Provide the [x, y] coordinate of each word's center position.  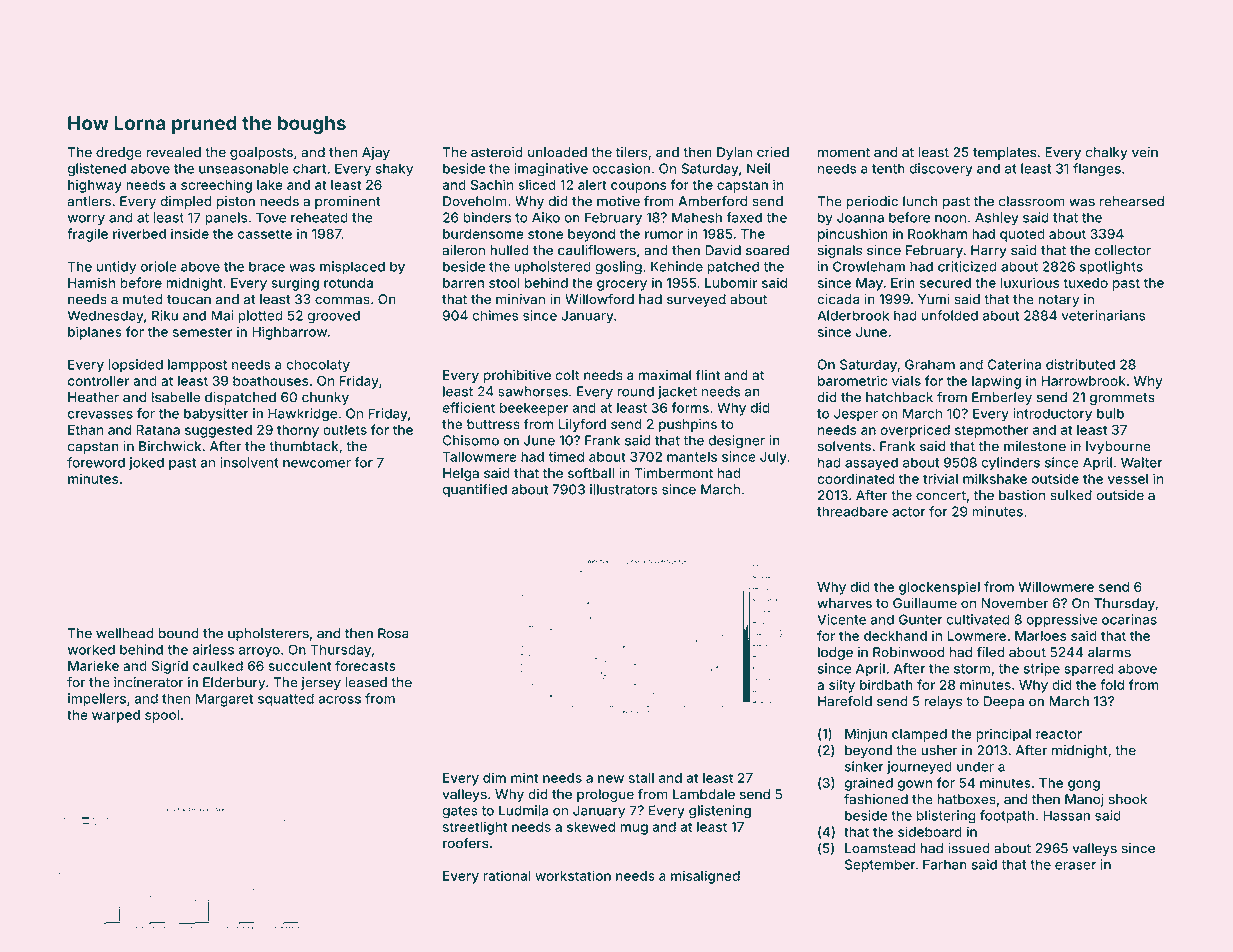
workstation [573, 875]
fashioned [876, 799]
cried [773, 152]
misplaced [352, 268]
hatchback [899, 397]
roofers [466, 843]
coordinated [855, 478]
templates [1004, 153]
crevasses [100, 415]
